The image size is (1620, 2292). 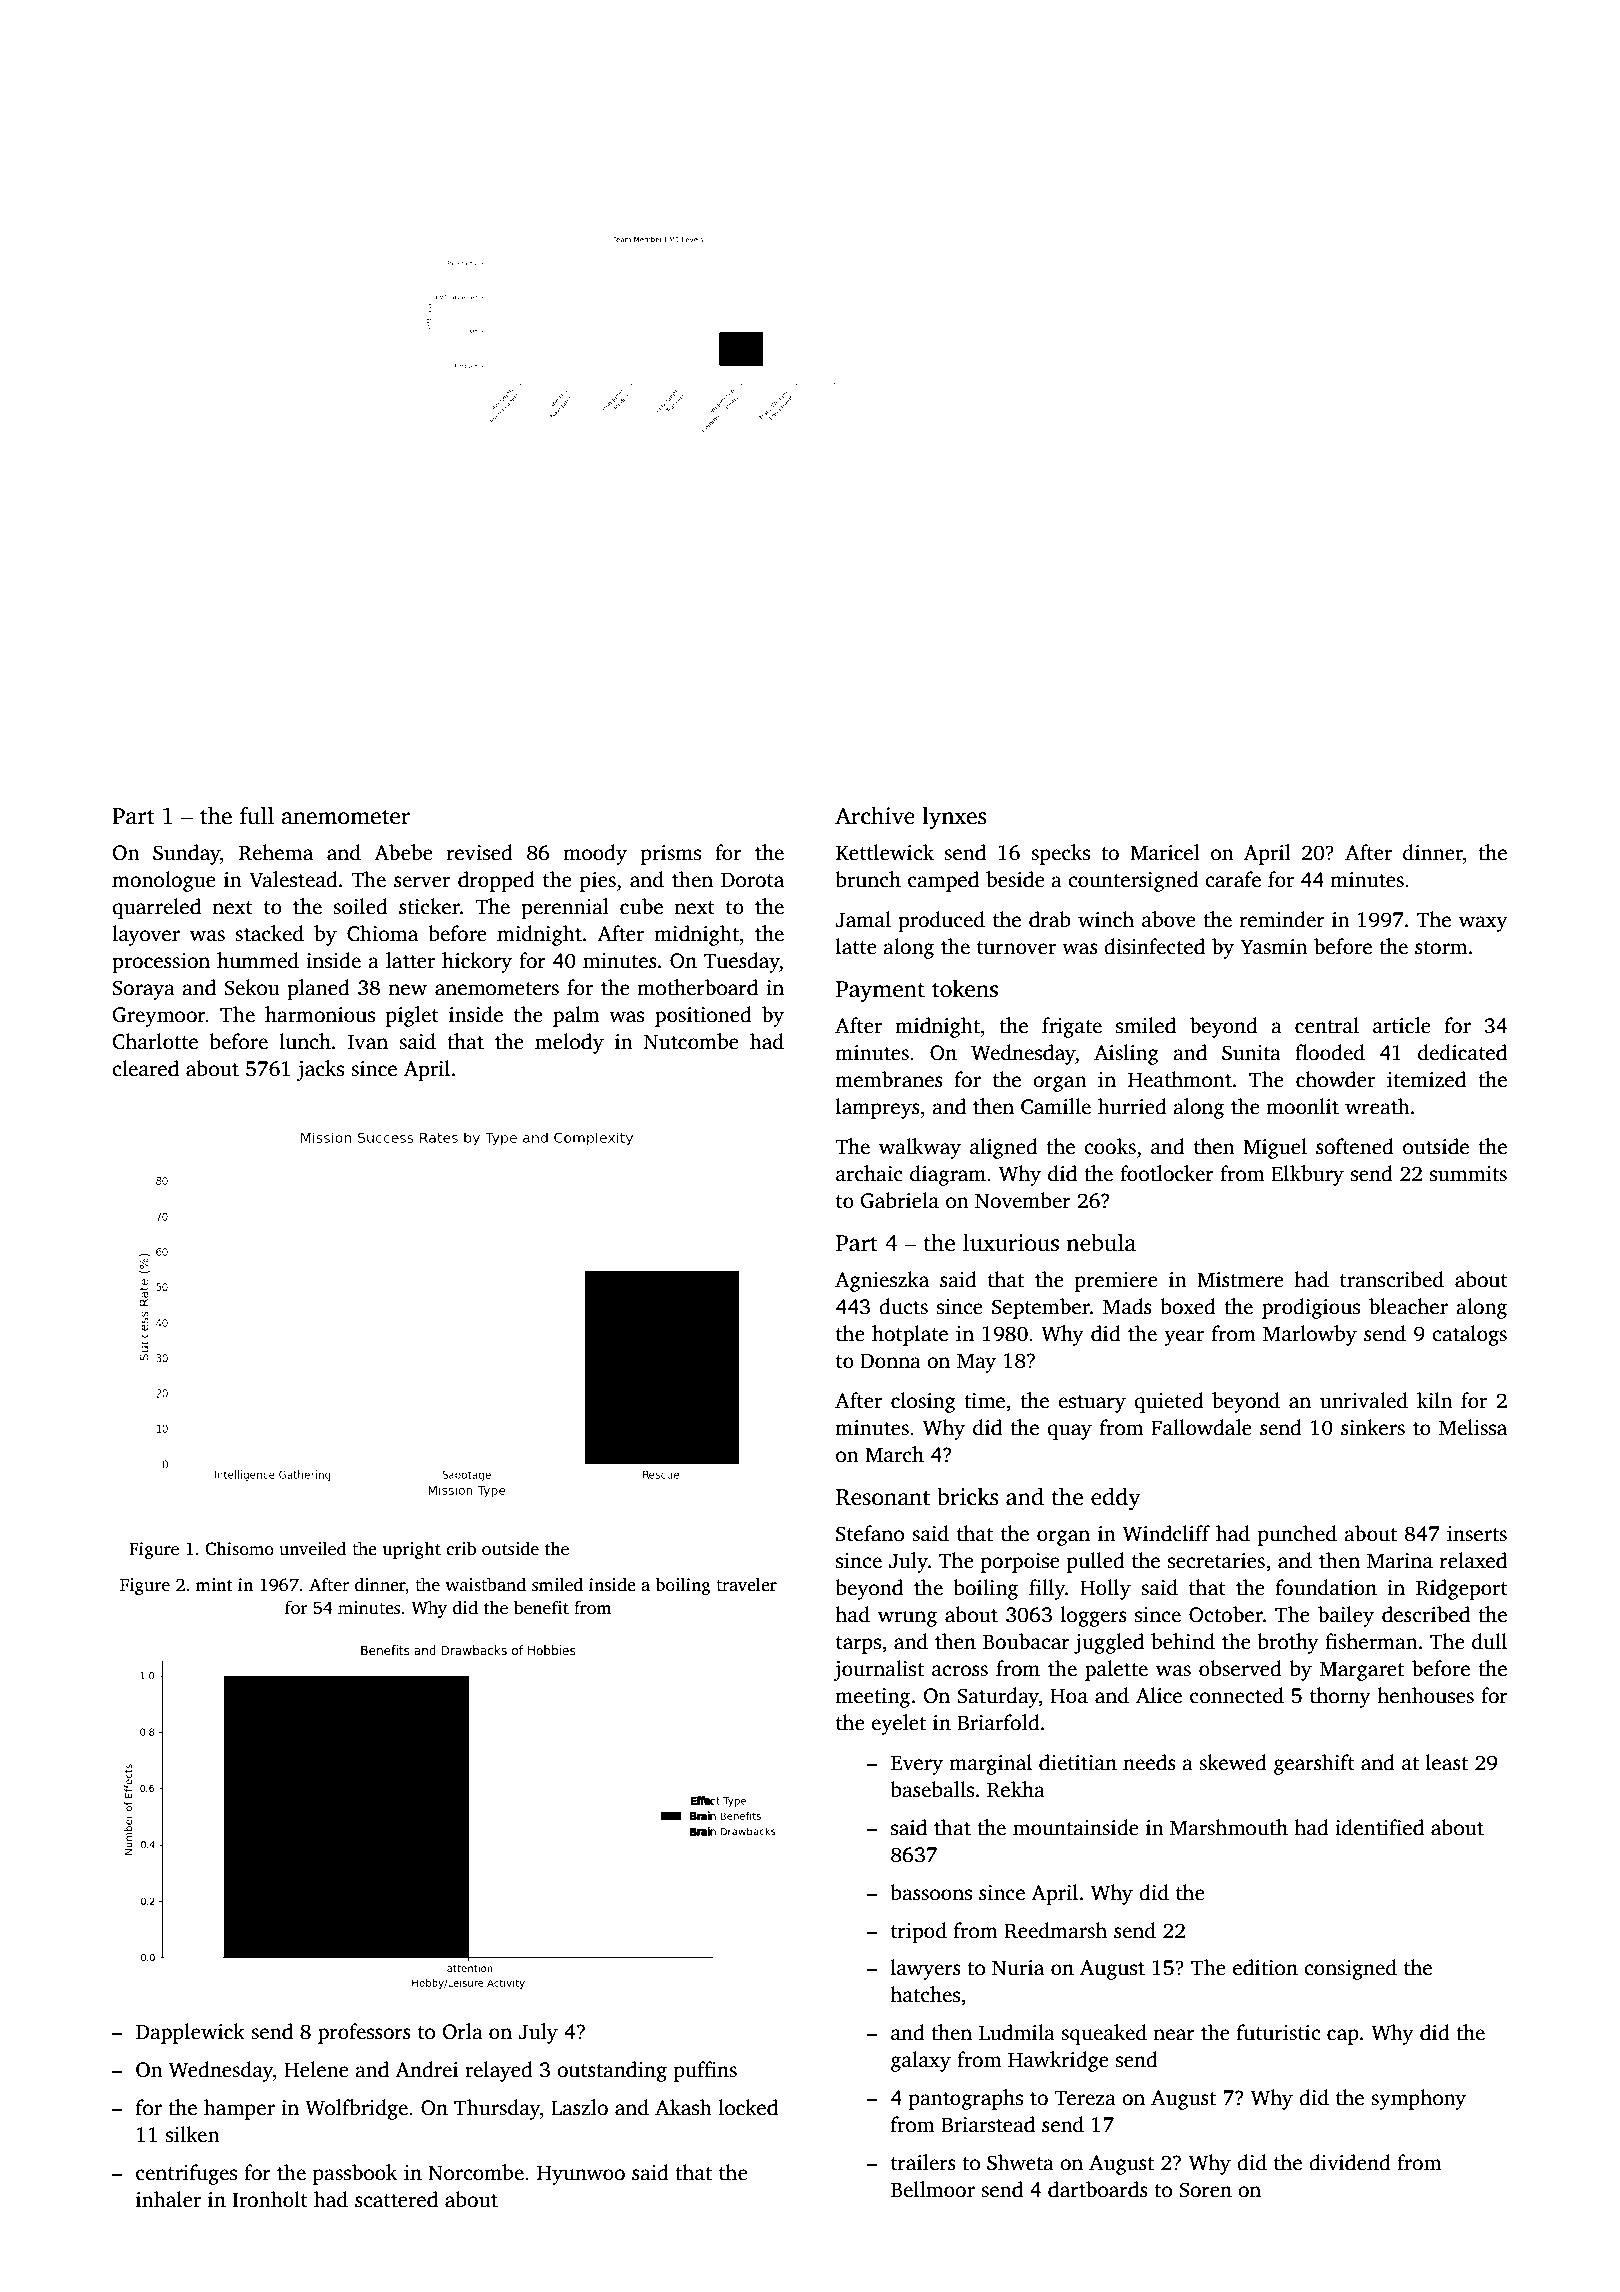 What do you see at coordinates (875, 815) in the document?
I see `Archive` at bounding box center [875, 815].
